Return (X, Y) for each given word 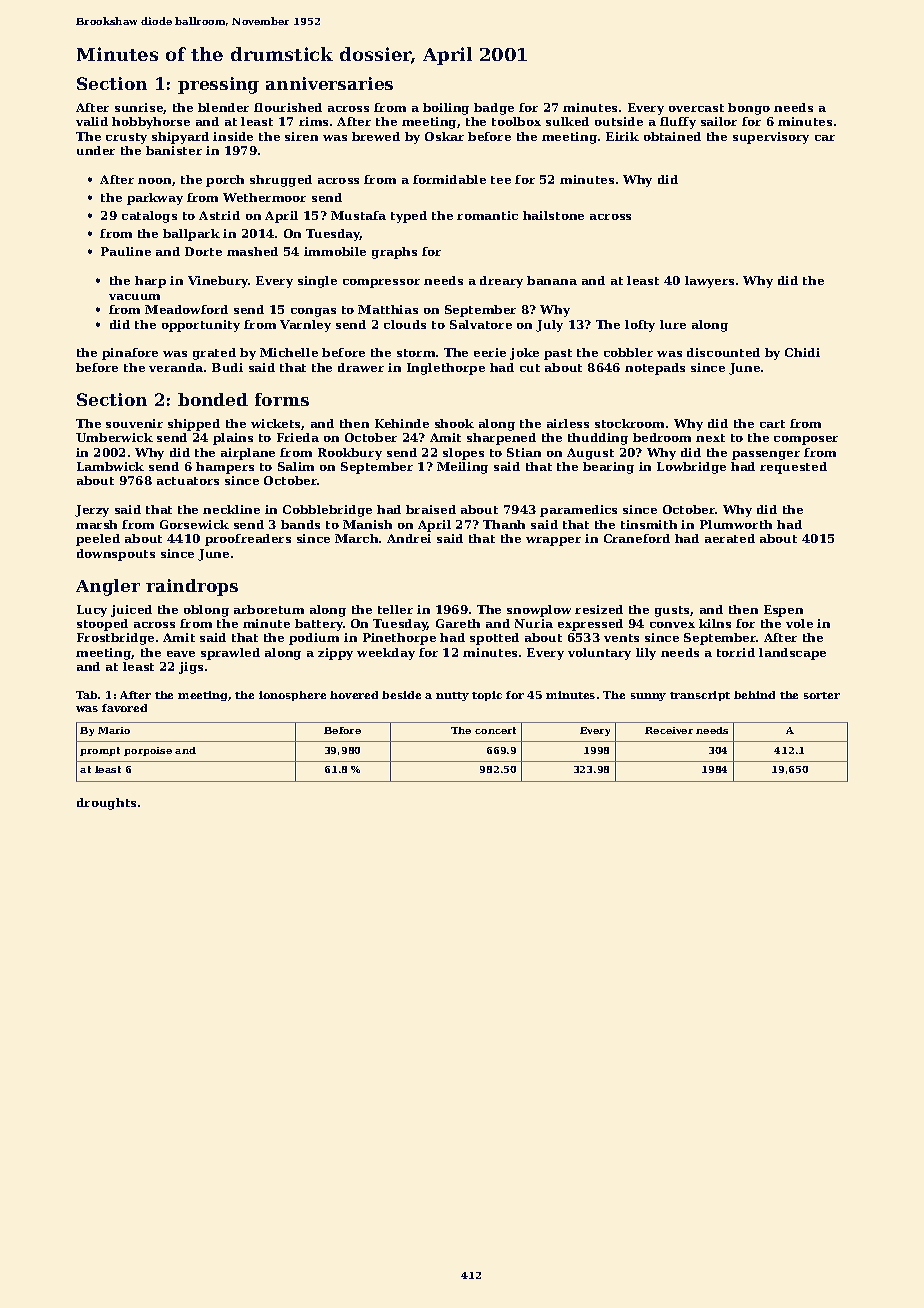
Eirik (622, 136)
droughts (106, 804)
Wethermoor (264, 197)
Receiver (669, 730)
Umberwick (114, 437)
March (356, 538)
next (710, 438)
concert (495, 730)
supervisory (771, 138)
